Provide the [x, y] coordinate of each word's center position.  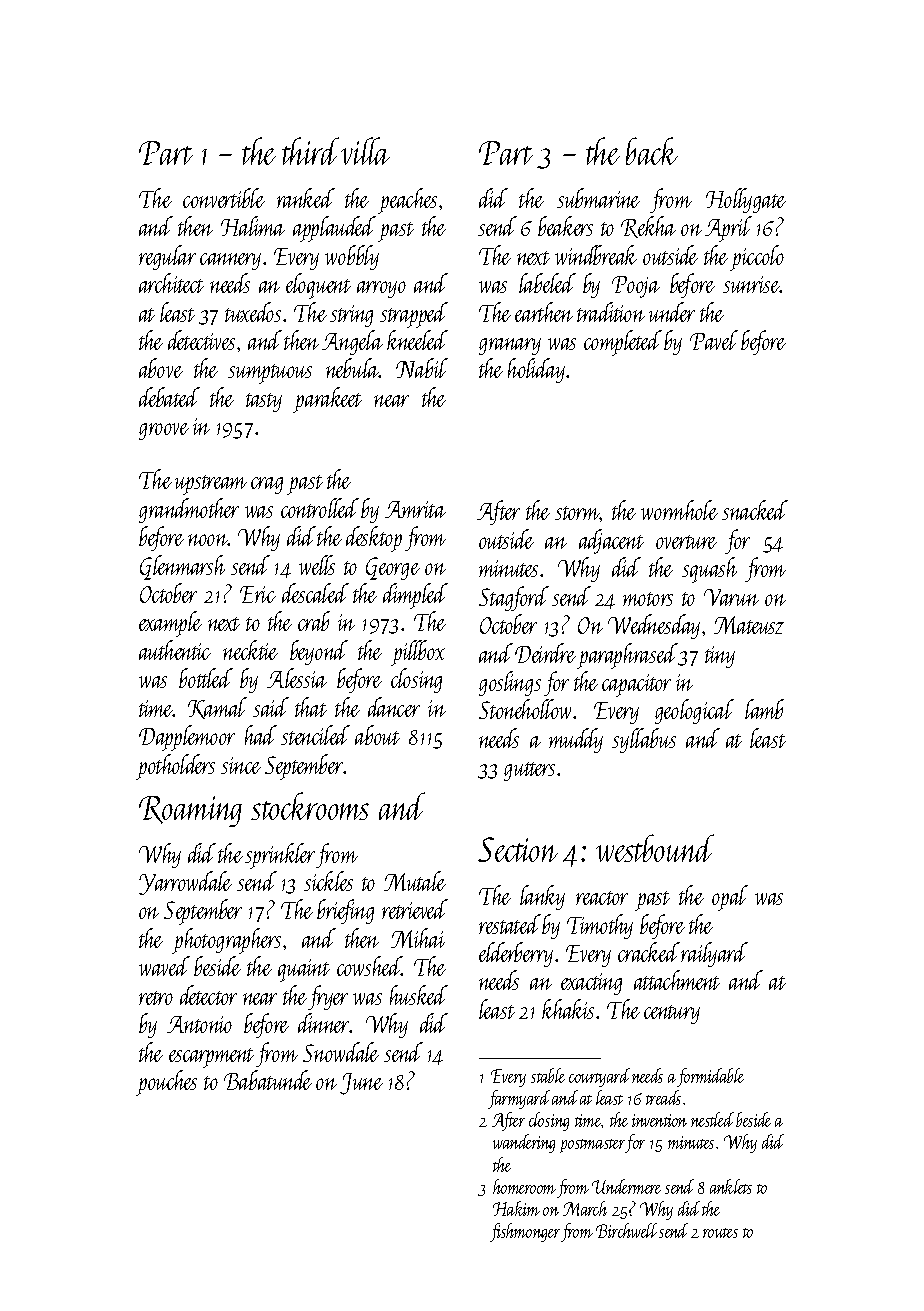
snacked [755, 510]
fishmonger [525, 1232]
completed [623, 343]
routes [720, 1233]
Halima [253, 226]
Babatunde [268, 1080]
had [261, 735]
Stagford [514, 598]
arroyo [381, 289]
